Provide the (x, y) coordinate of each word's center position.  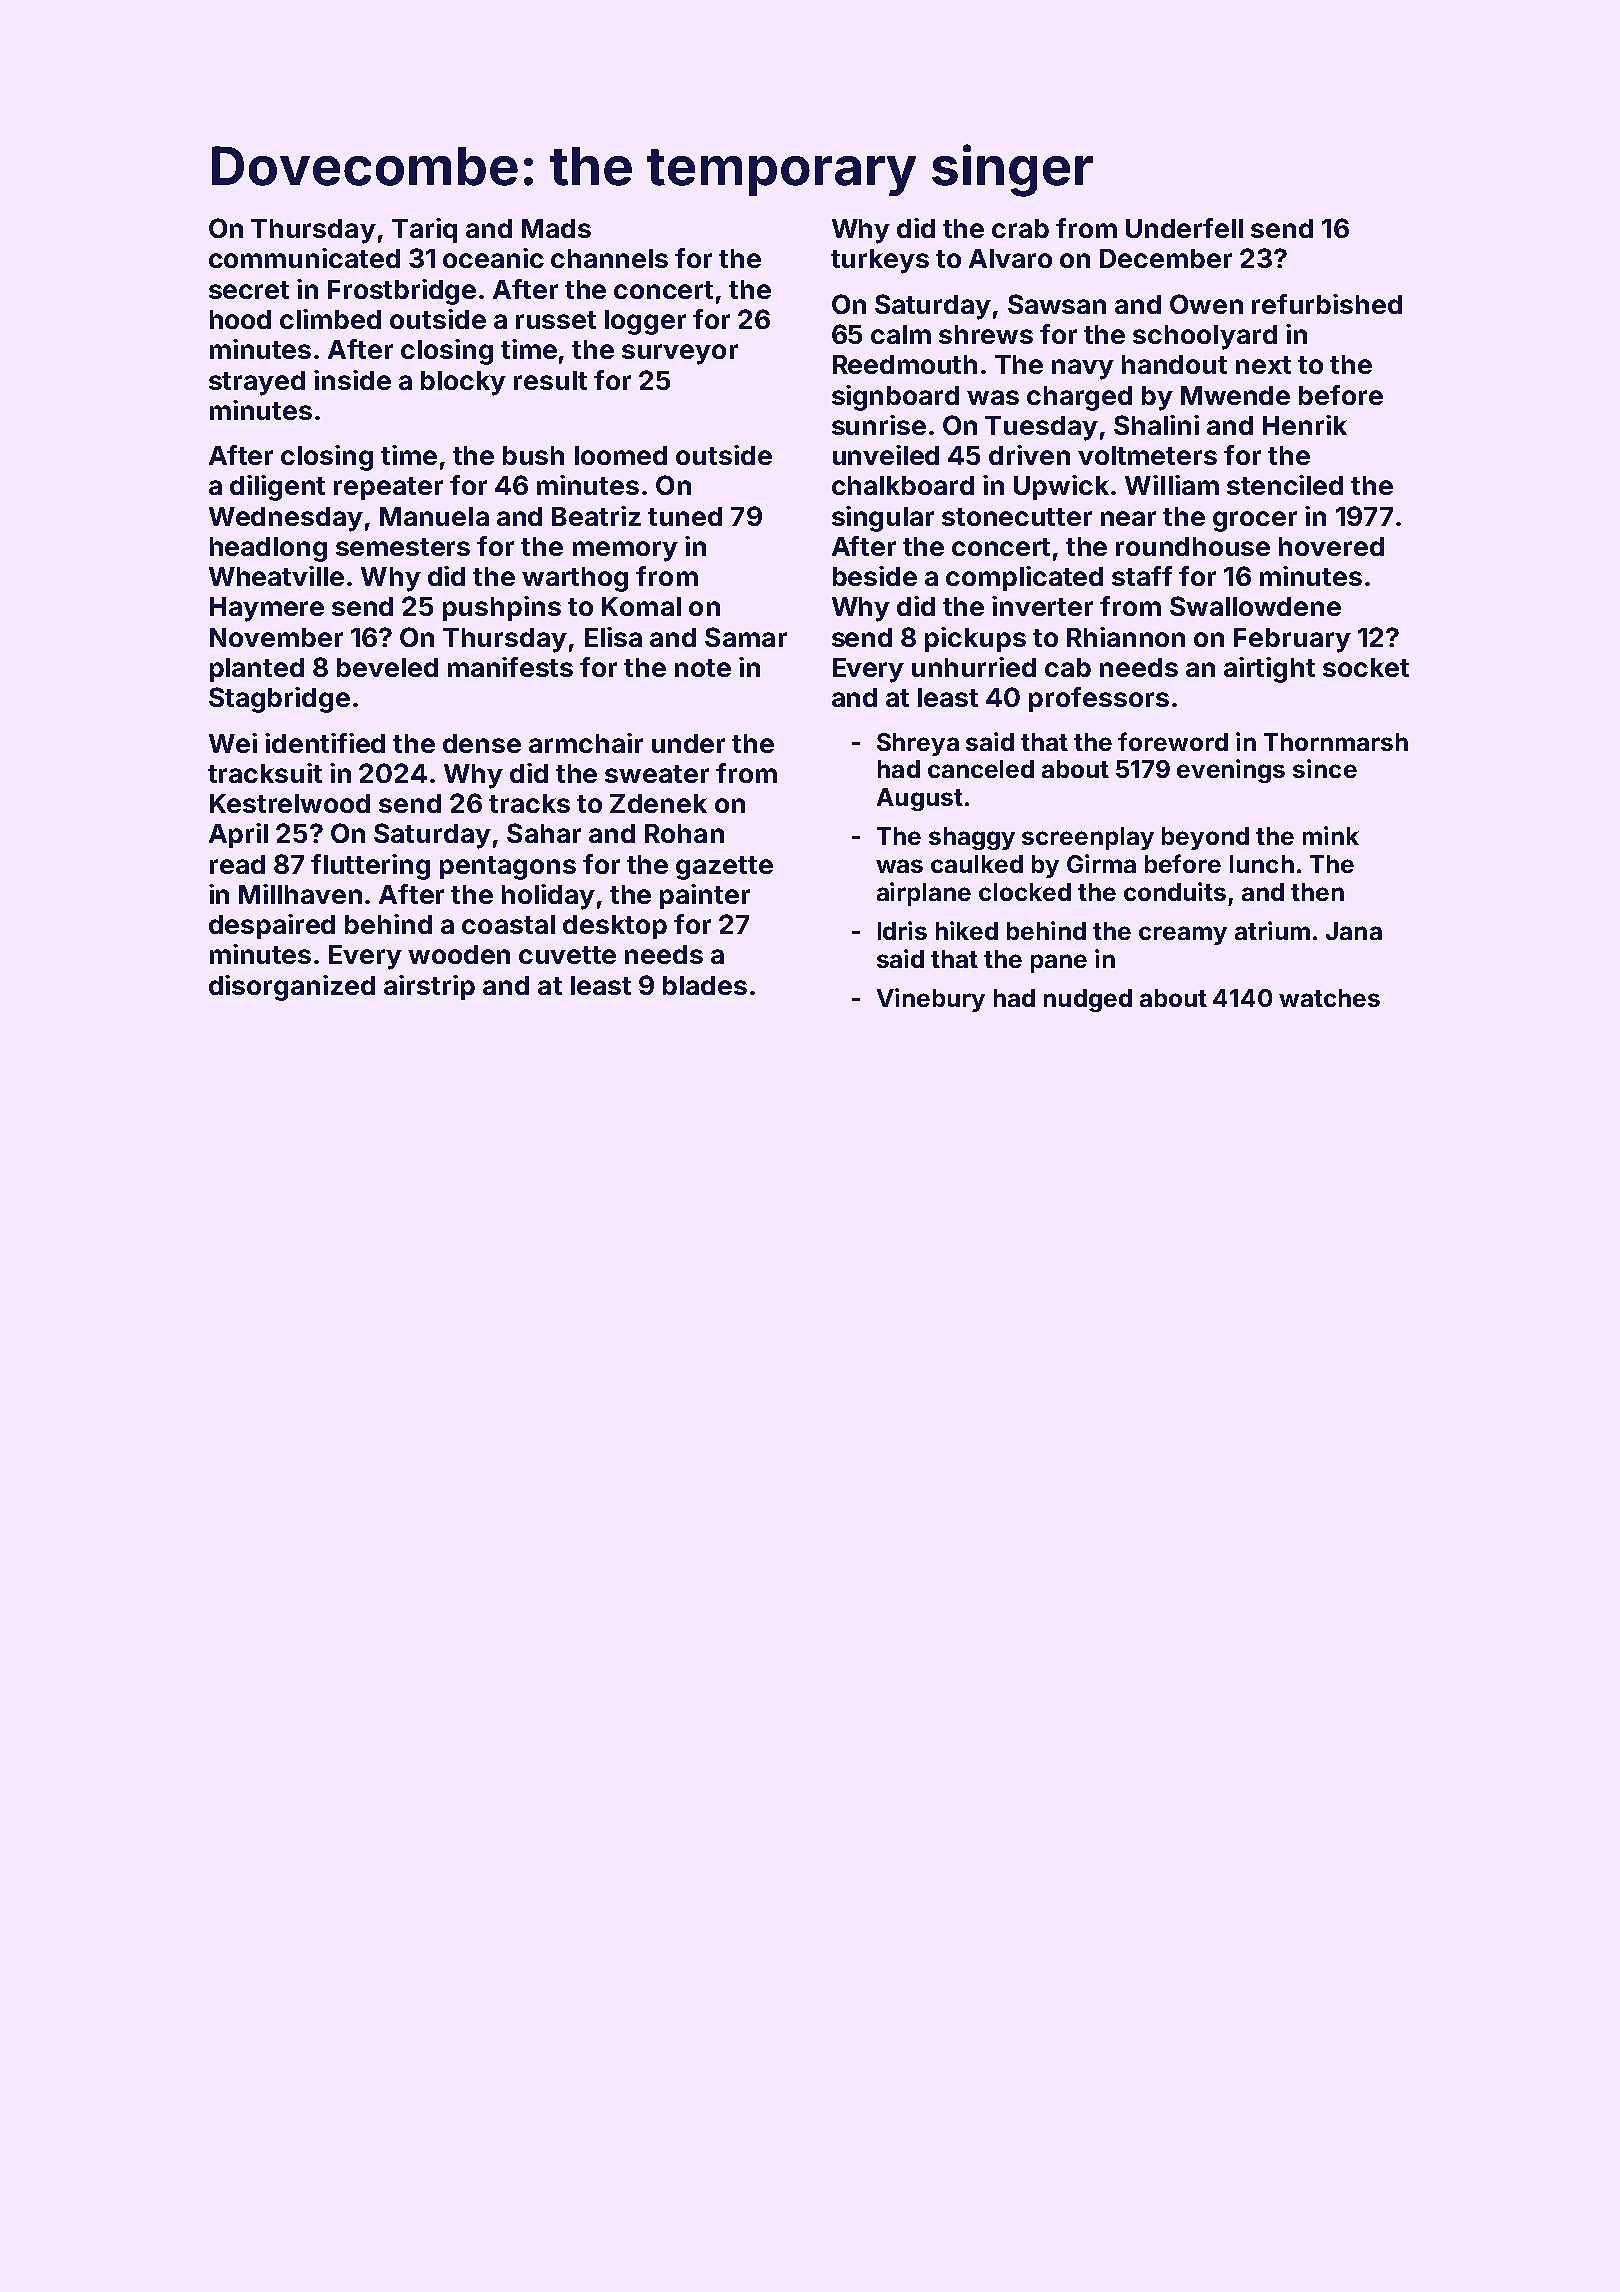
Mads (556, 228)
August (920, 799)
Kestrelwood (290, 803)
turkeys (880, 261)
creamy (1183, 935)
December (1166, 258)
